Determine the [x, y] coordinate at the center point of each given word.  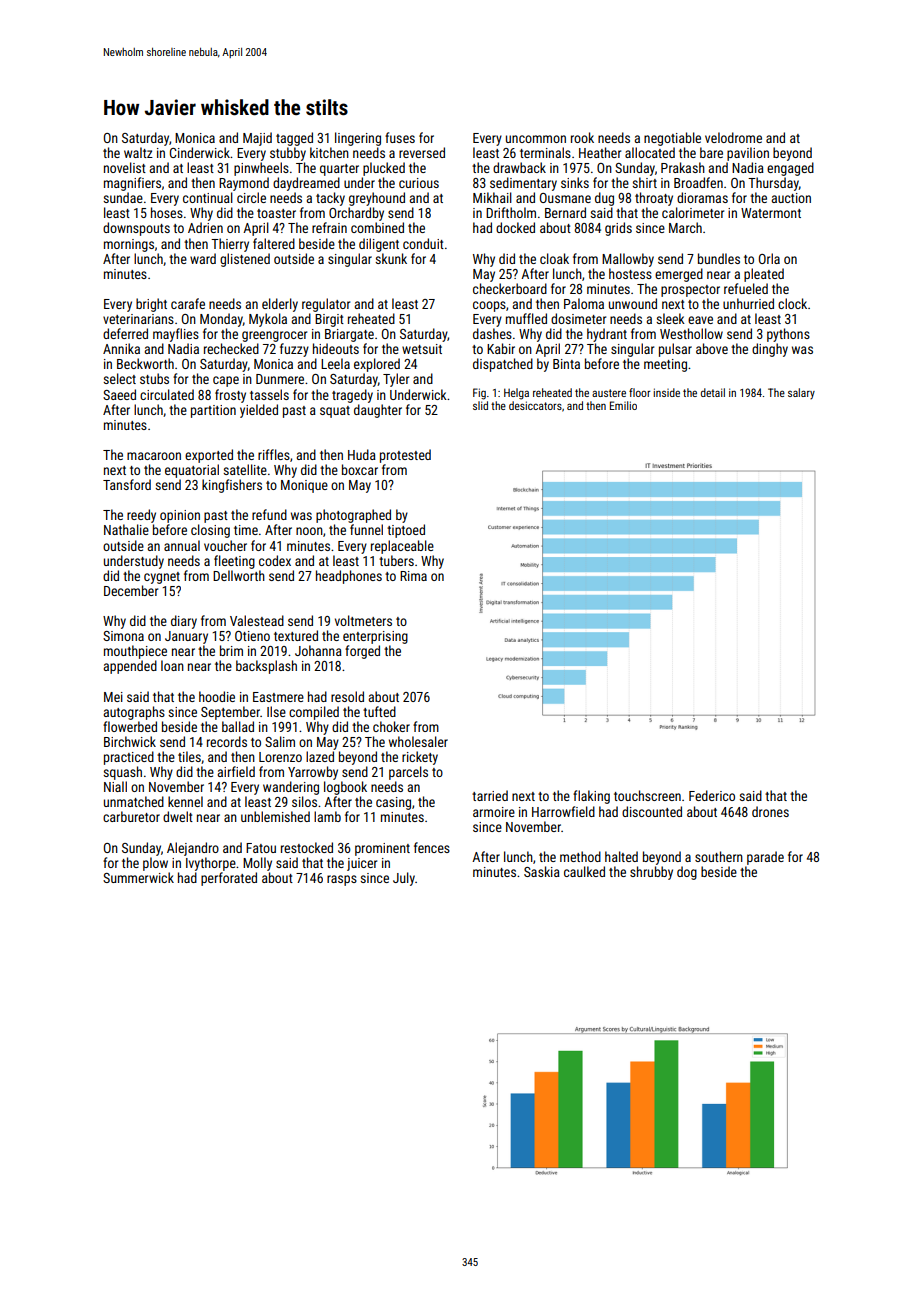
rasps [342, 880]
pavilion [748, 154]
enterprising [375, 637]
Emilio [623, 405]
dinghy [770, 350]
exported [209, 456]
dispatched [503, 365]
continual [208, 197]
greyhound [377, 199]
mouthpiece [135, 652]
